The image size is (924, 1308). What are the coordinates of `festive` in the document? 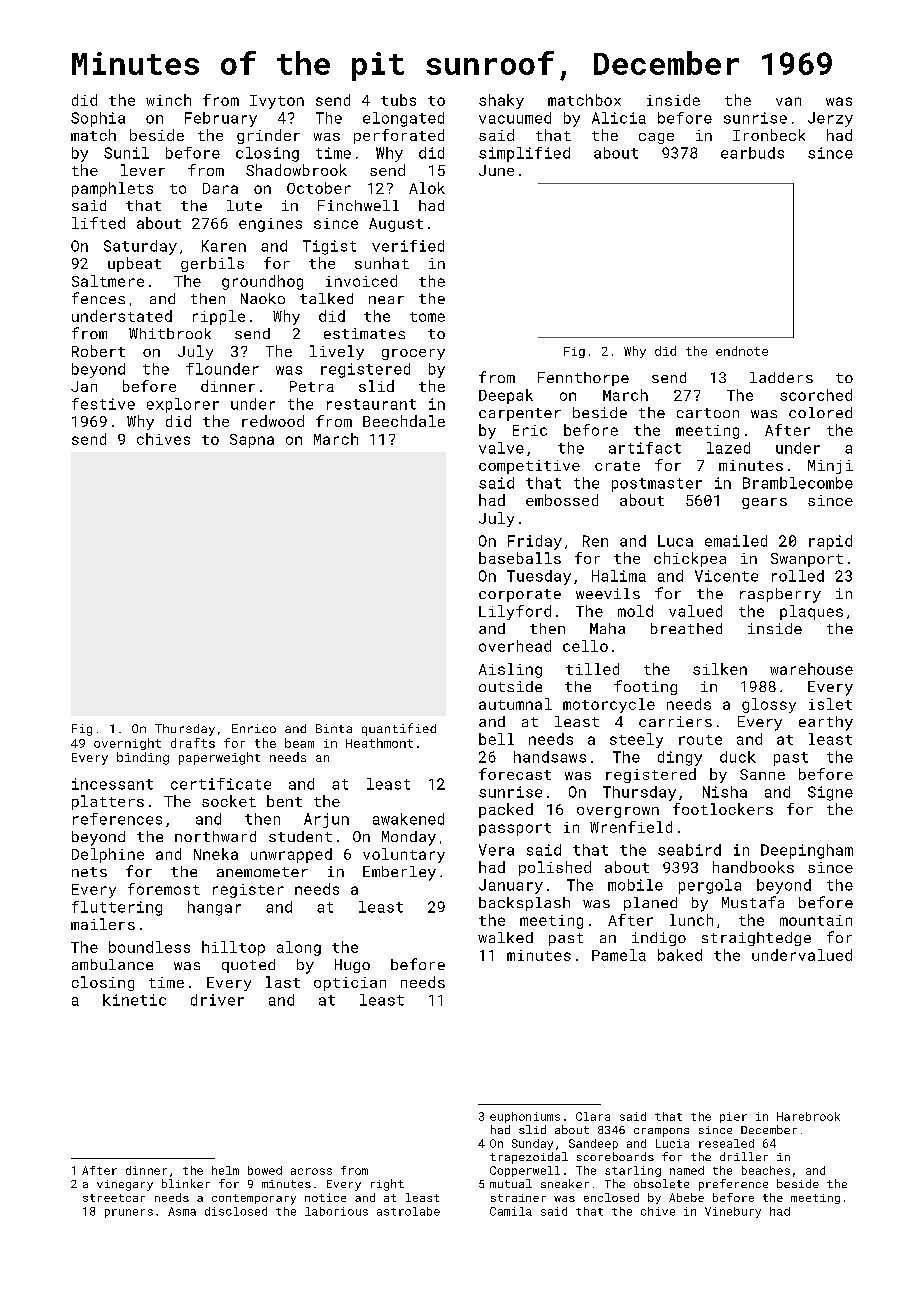 It's located at (103, 404).
